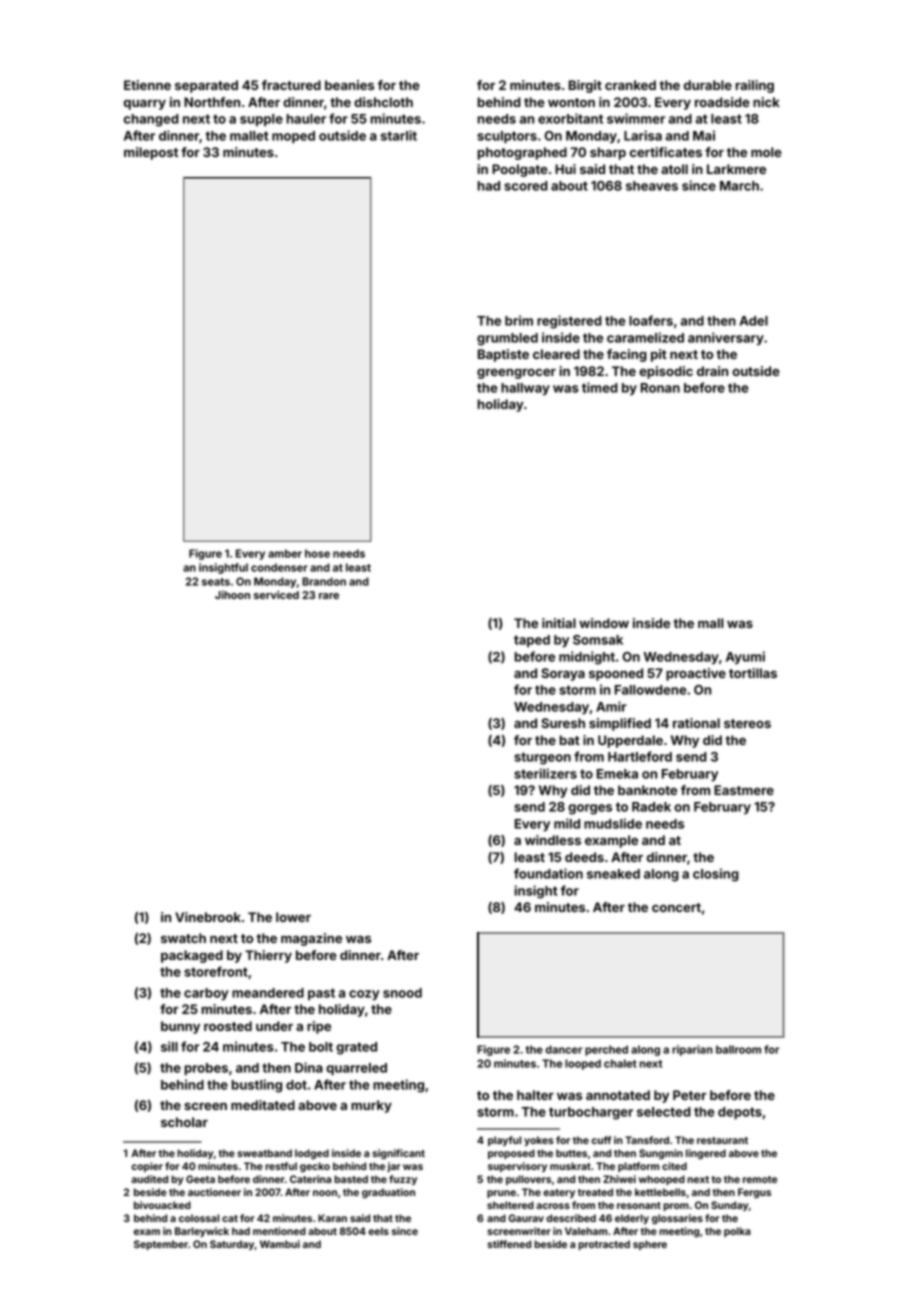 The height and width of the screenshot is (1316, 908). Describe the element at coordinates (208, 917) in the screenshot. I see `Vinebrook` at that location.
